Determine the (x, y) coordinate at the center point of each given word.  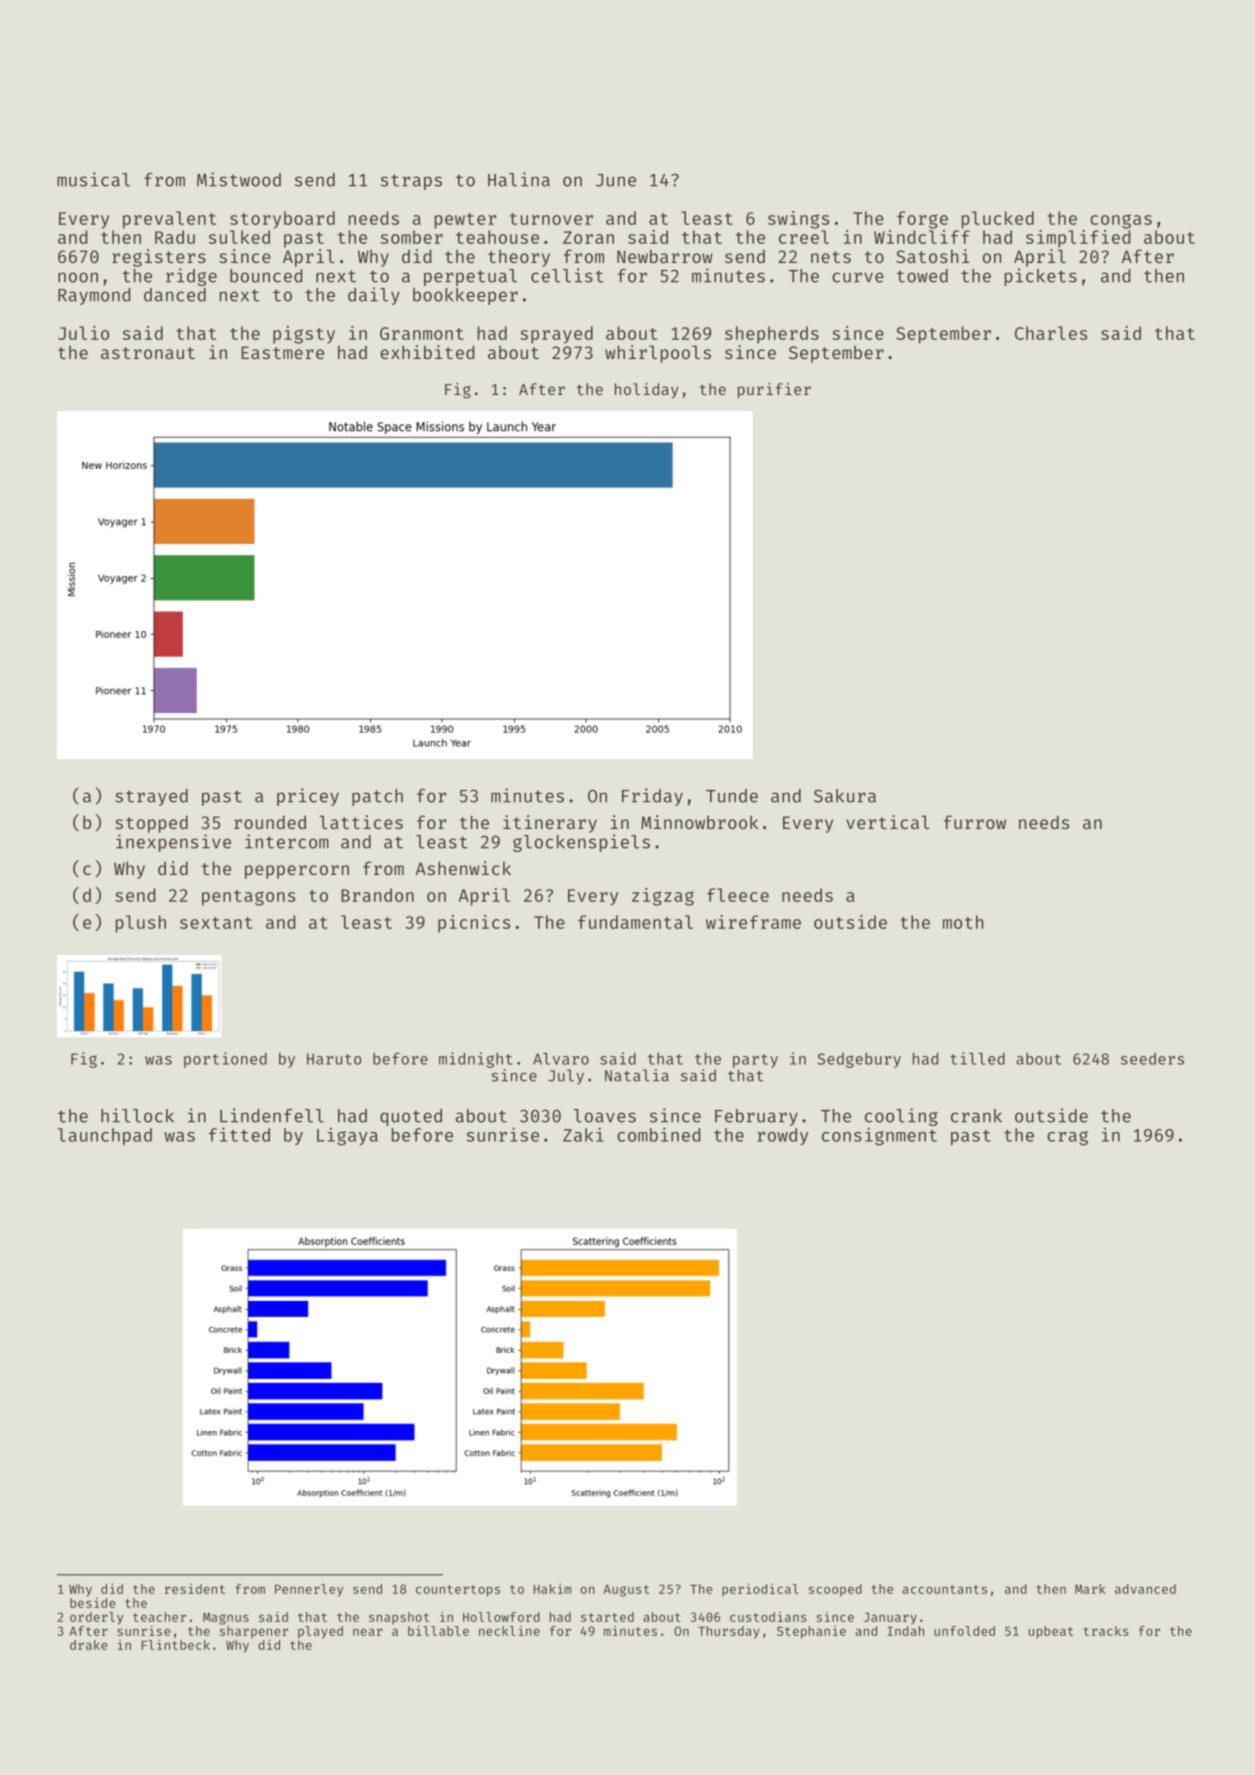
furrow (975, 822)
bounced (266, 276)
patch (377, 797)
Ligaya (347, 1137)
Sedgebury (859, 1060)
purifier (774, 391)
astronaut (148, 353)
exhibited (427, 352)
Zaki (583, 1134)
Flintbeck (176, 1644)
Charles (1051, 333)
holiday (646, 390)
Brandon (377, 895)
